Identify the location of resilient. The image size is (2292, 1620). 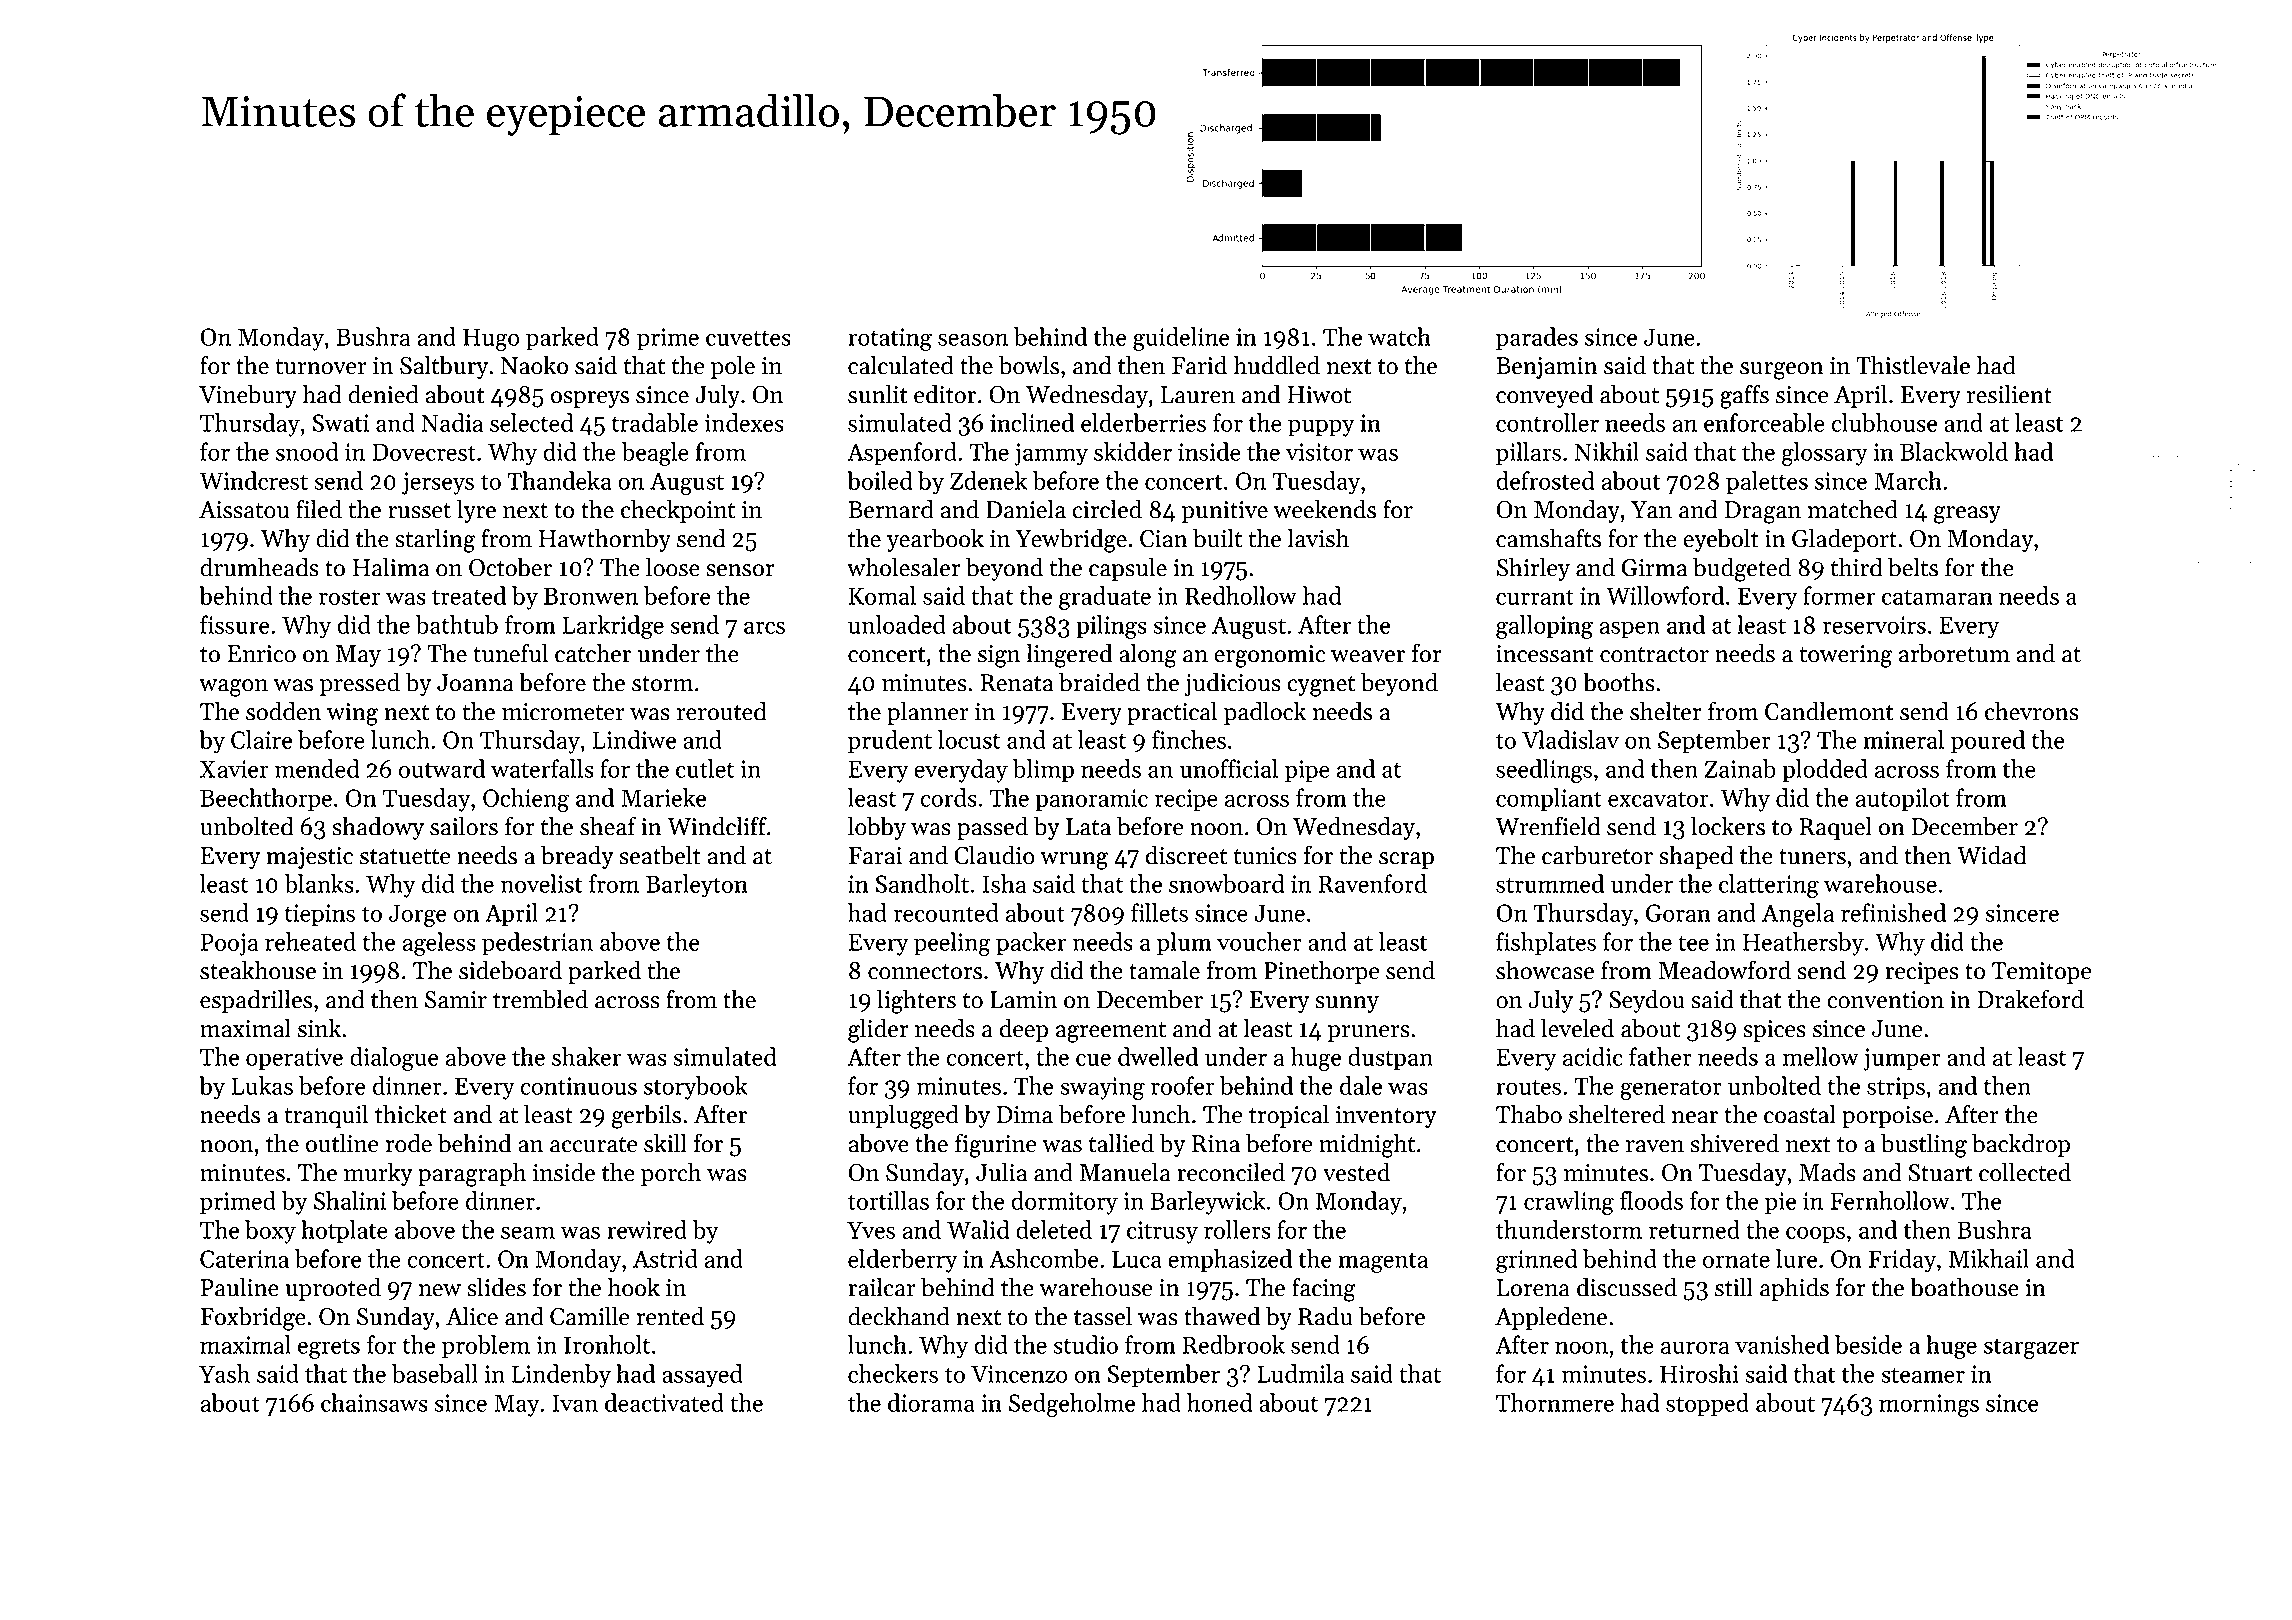
(2009, 394).
